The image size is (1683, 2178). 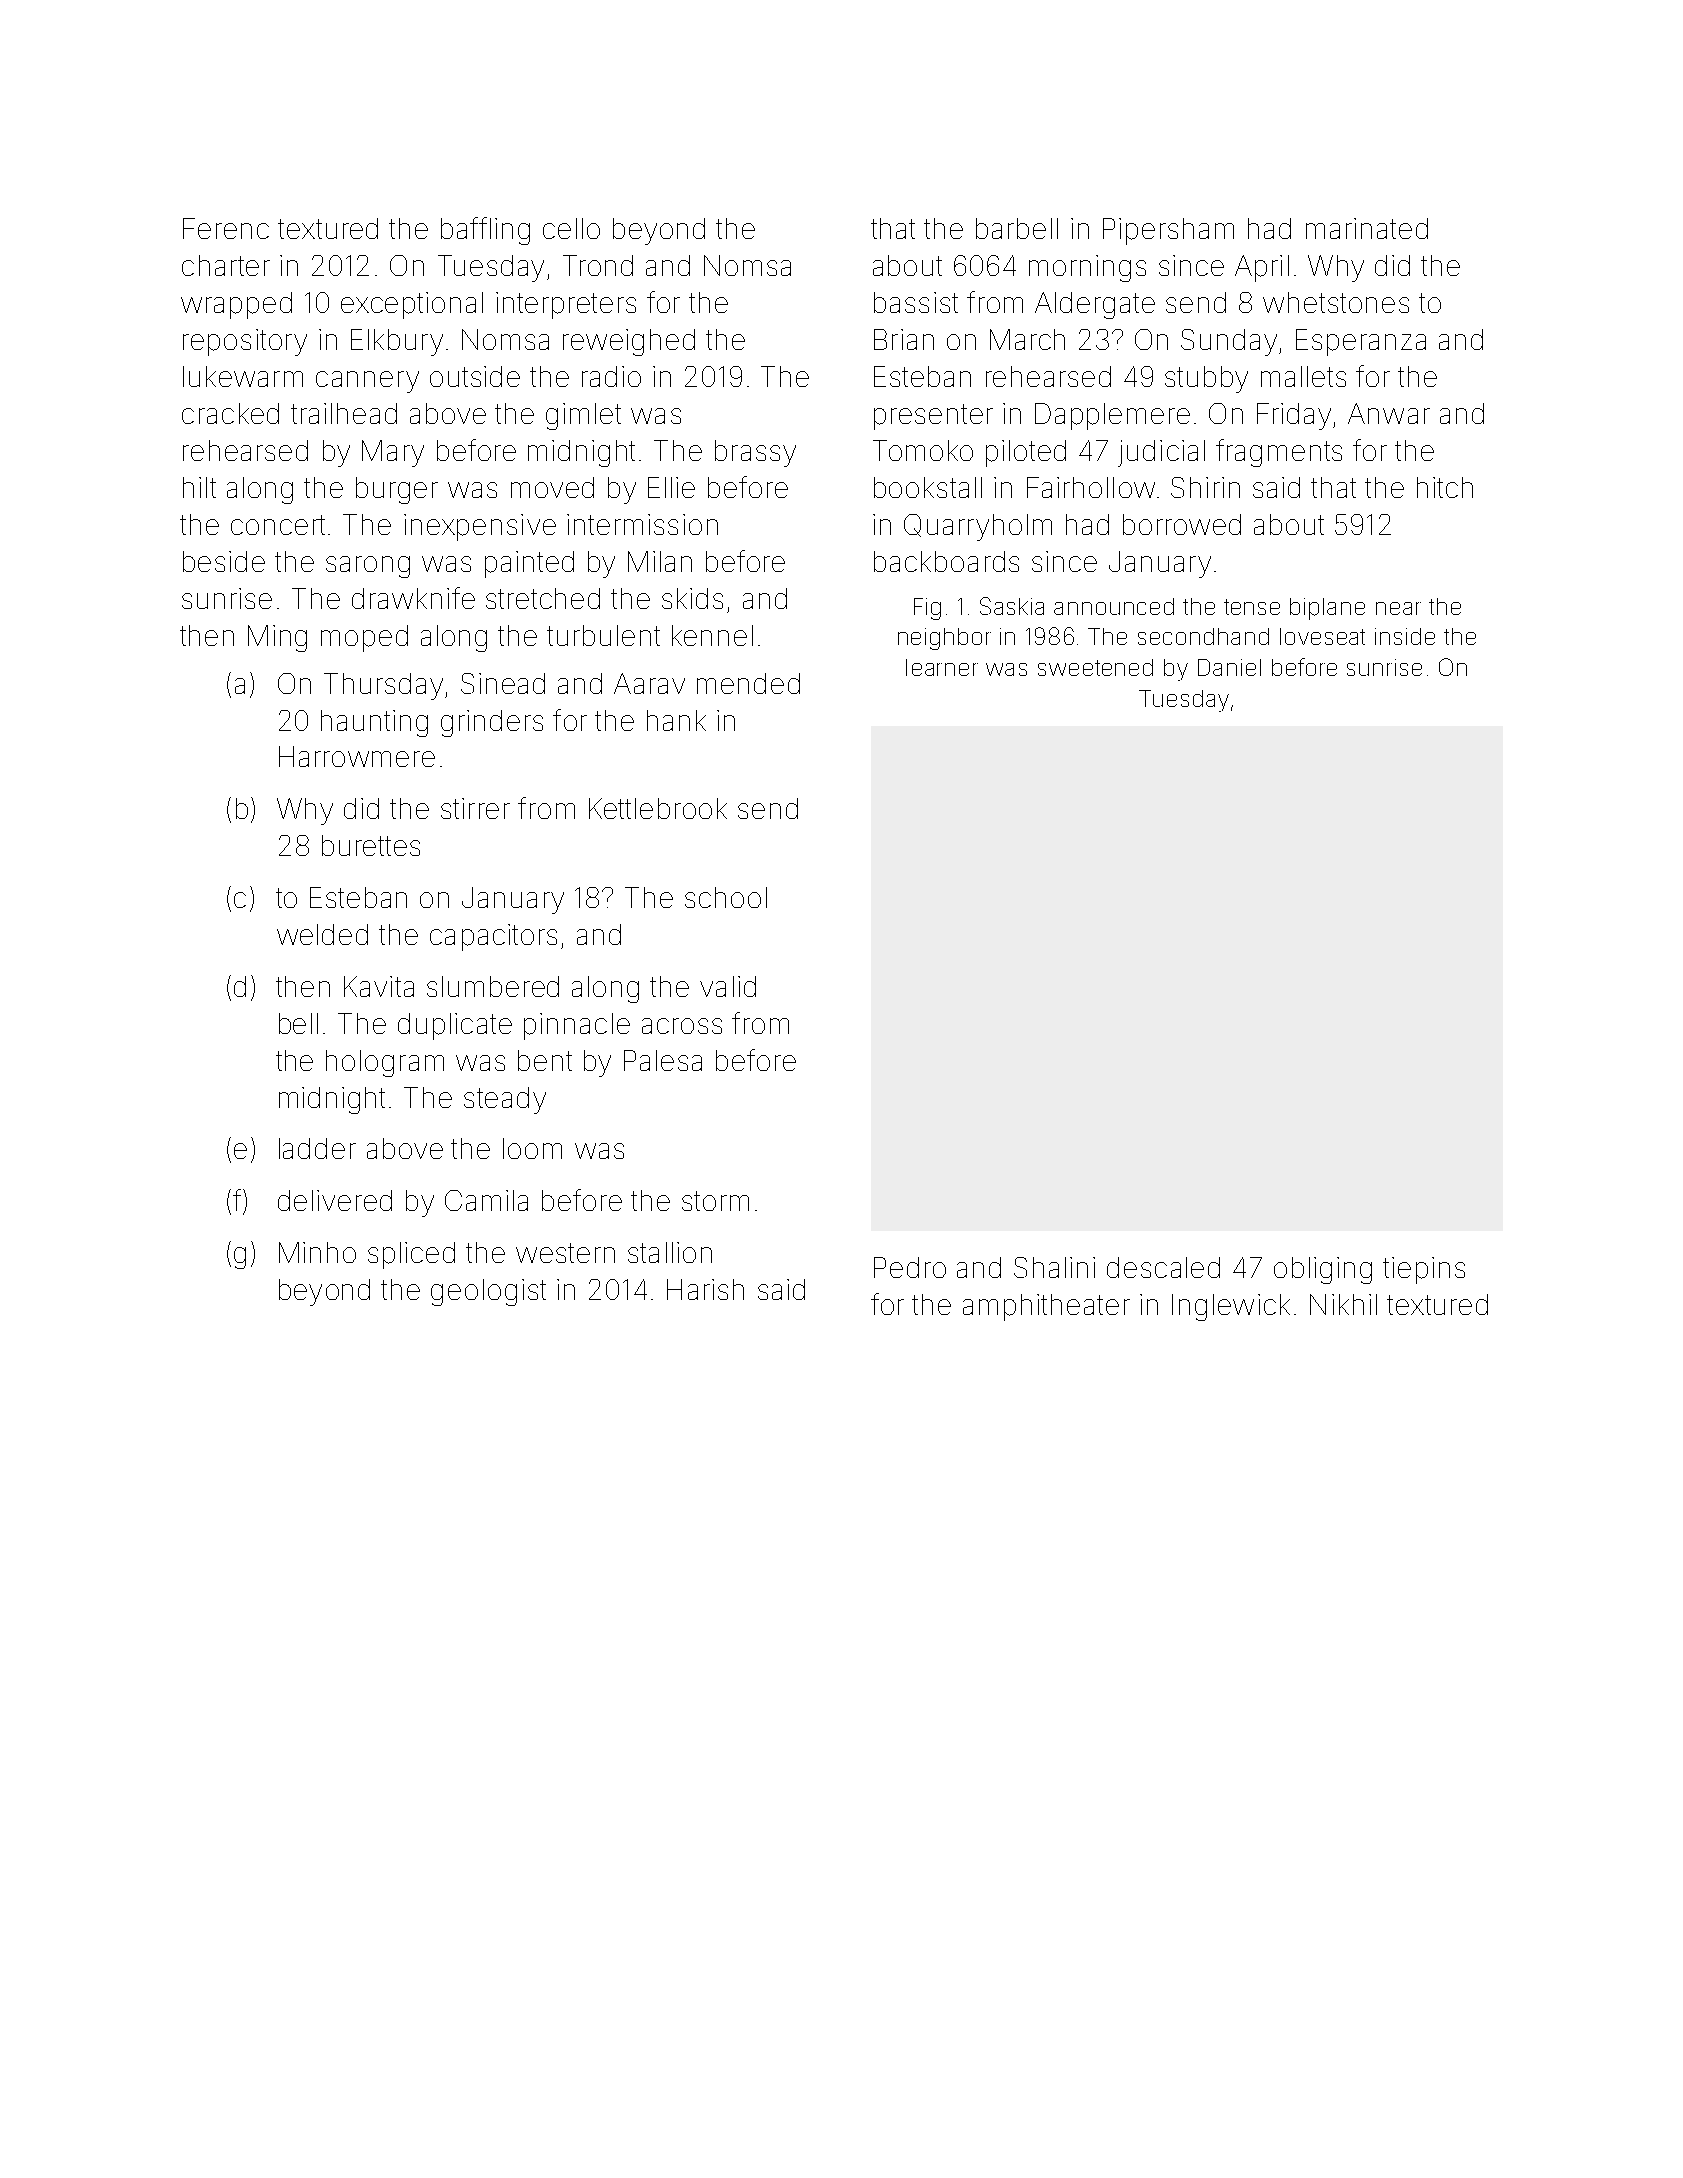 What do you see at coordinates (1322, 636) in the image?
I see `loveseat` at bounding box center [1322, 636].
